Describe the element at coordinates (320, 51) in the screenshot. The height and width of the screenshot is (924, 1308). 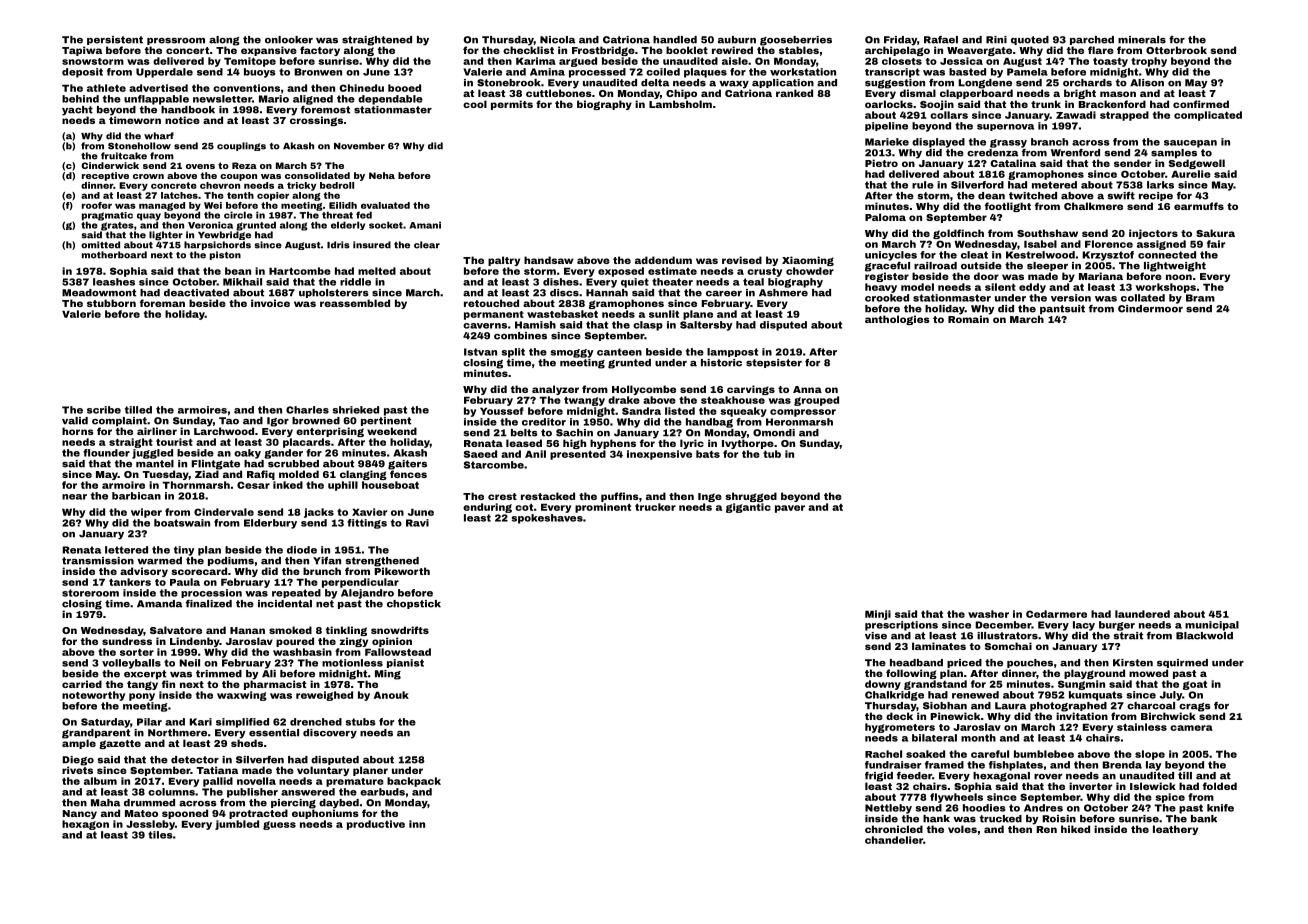
I see `factory` at that location.
